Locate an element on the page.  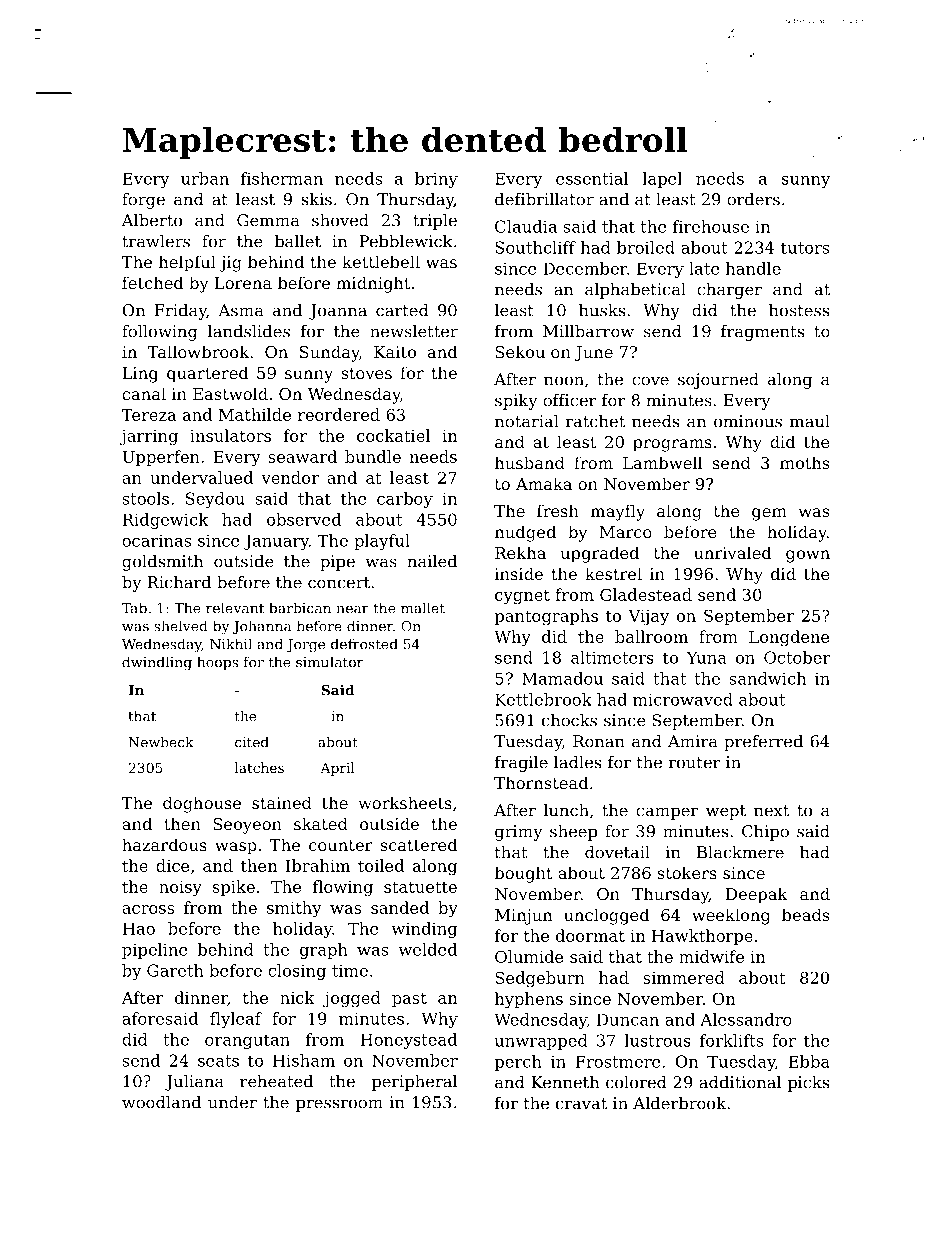
Richard is located at coordinates (179, 582).
